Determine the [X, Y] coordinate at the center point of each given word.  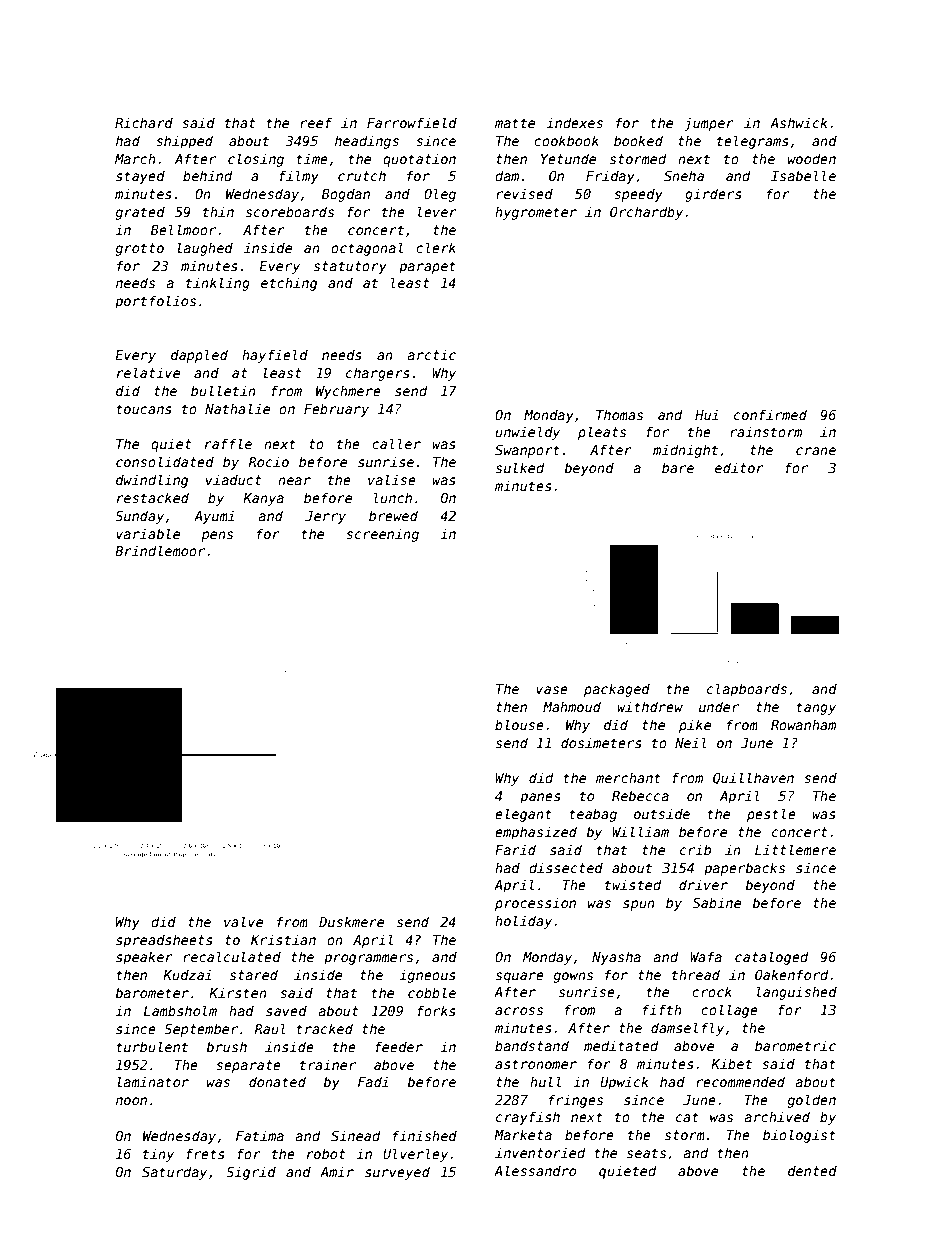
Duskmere [351, 921]
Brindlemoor [160, 550]
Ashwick [799, 122]
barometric [795, 1045]
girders [713, 195]
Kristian [283, 939]
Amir [337, 1171]
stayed [140, 177]
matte [515, 123]
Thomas [619, 414]
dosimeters [601, 742]
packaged [617, 690]
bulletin [223, 390]
